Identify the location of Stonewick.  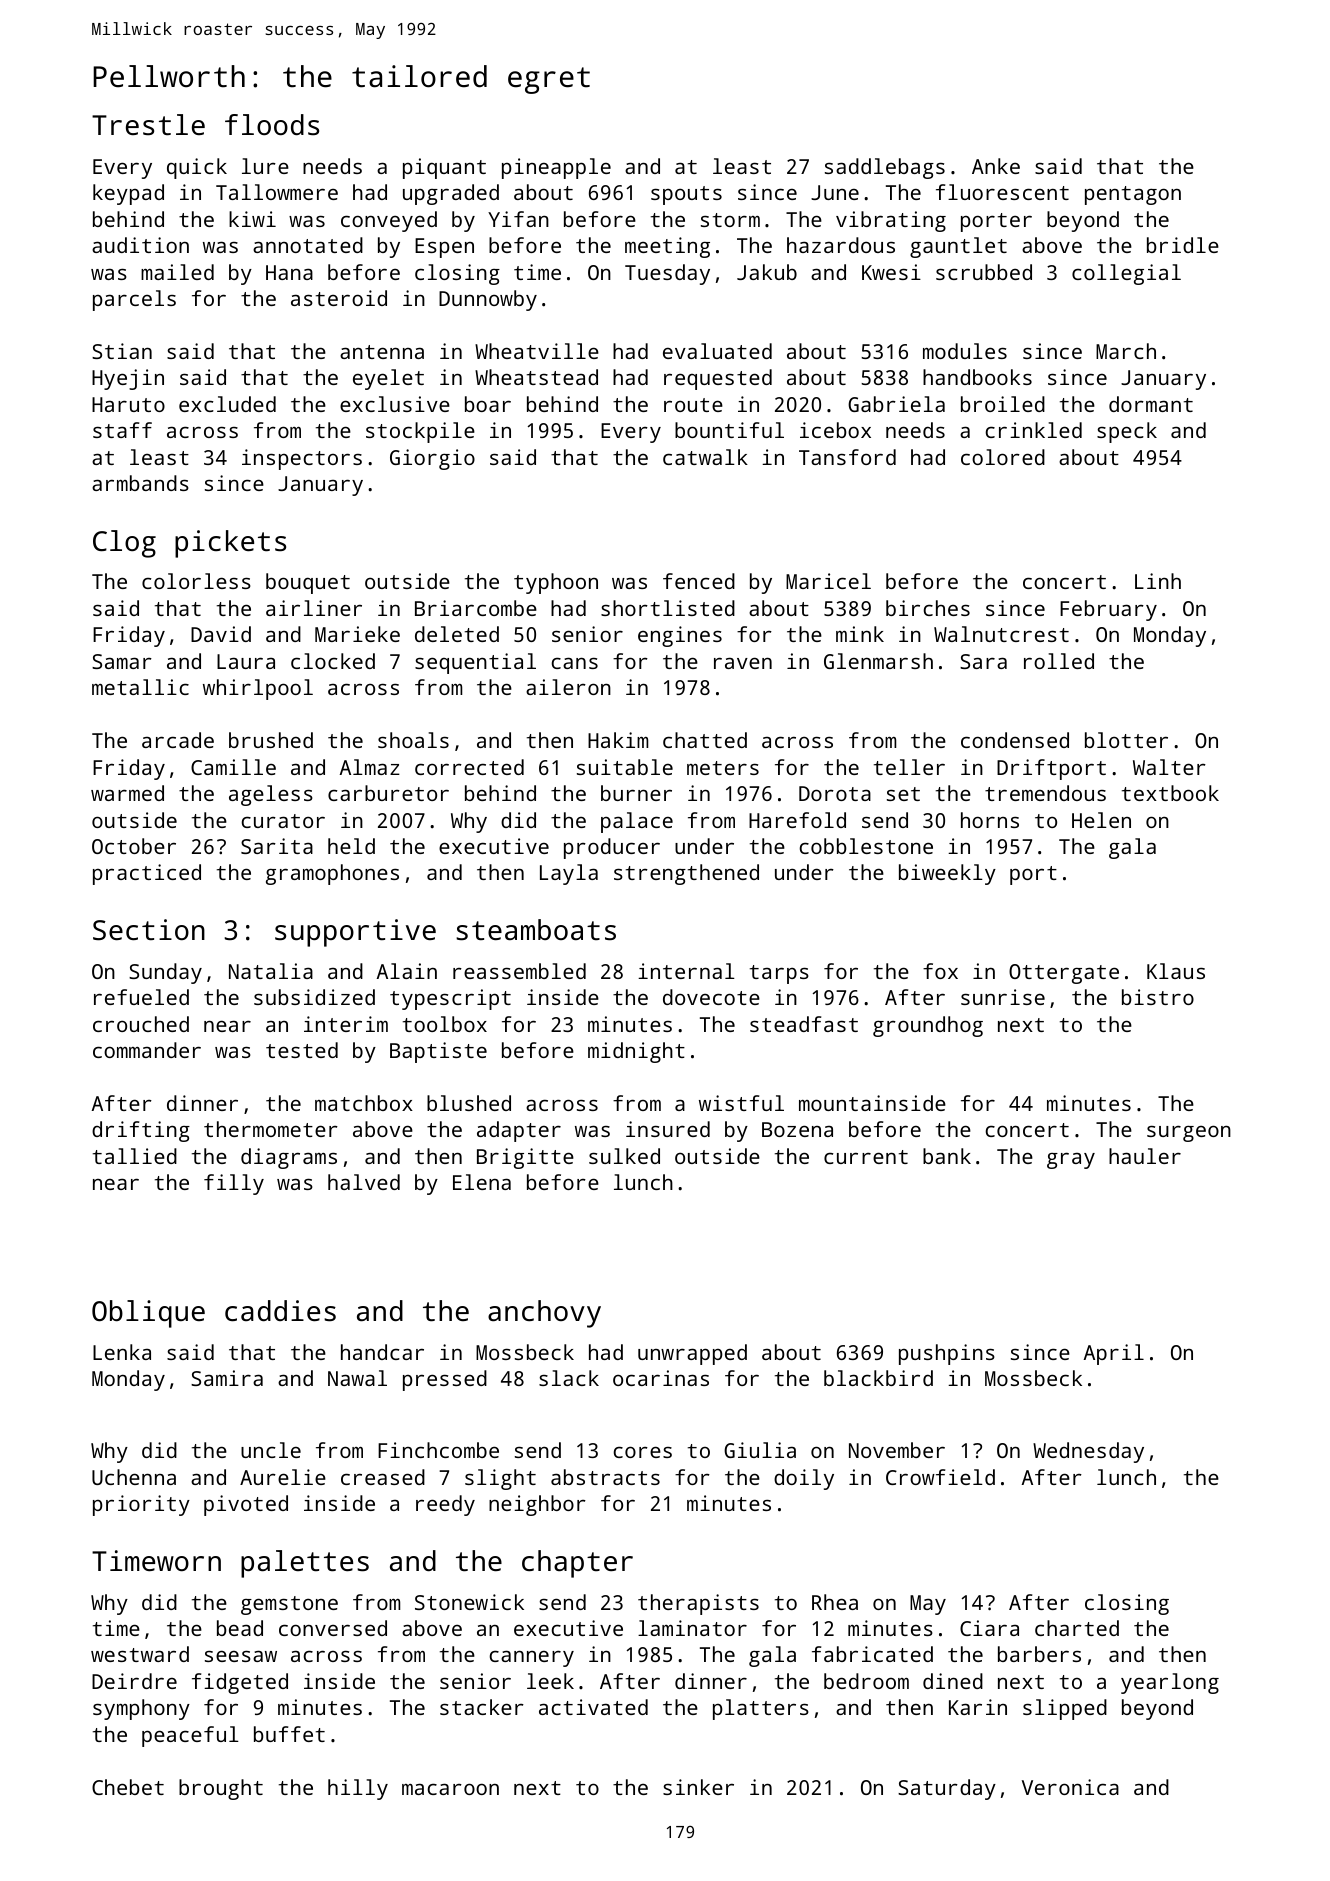
(469, 1602).
